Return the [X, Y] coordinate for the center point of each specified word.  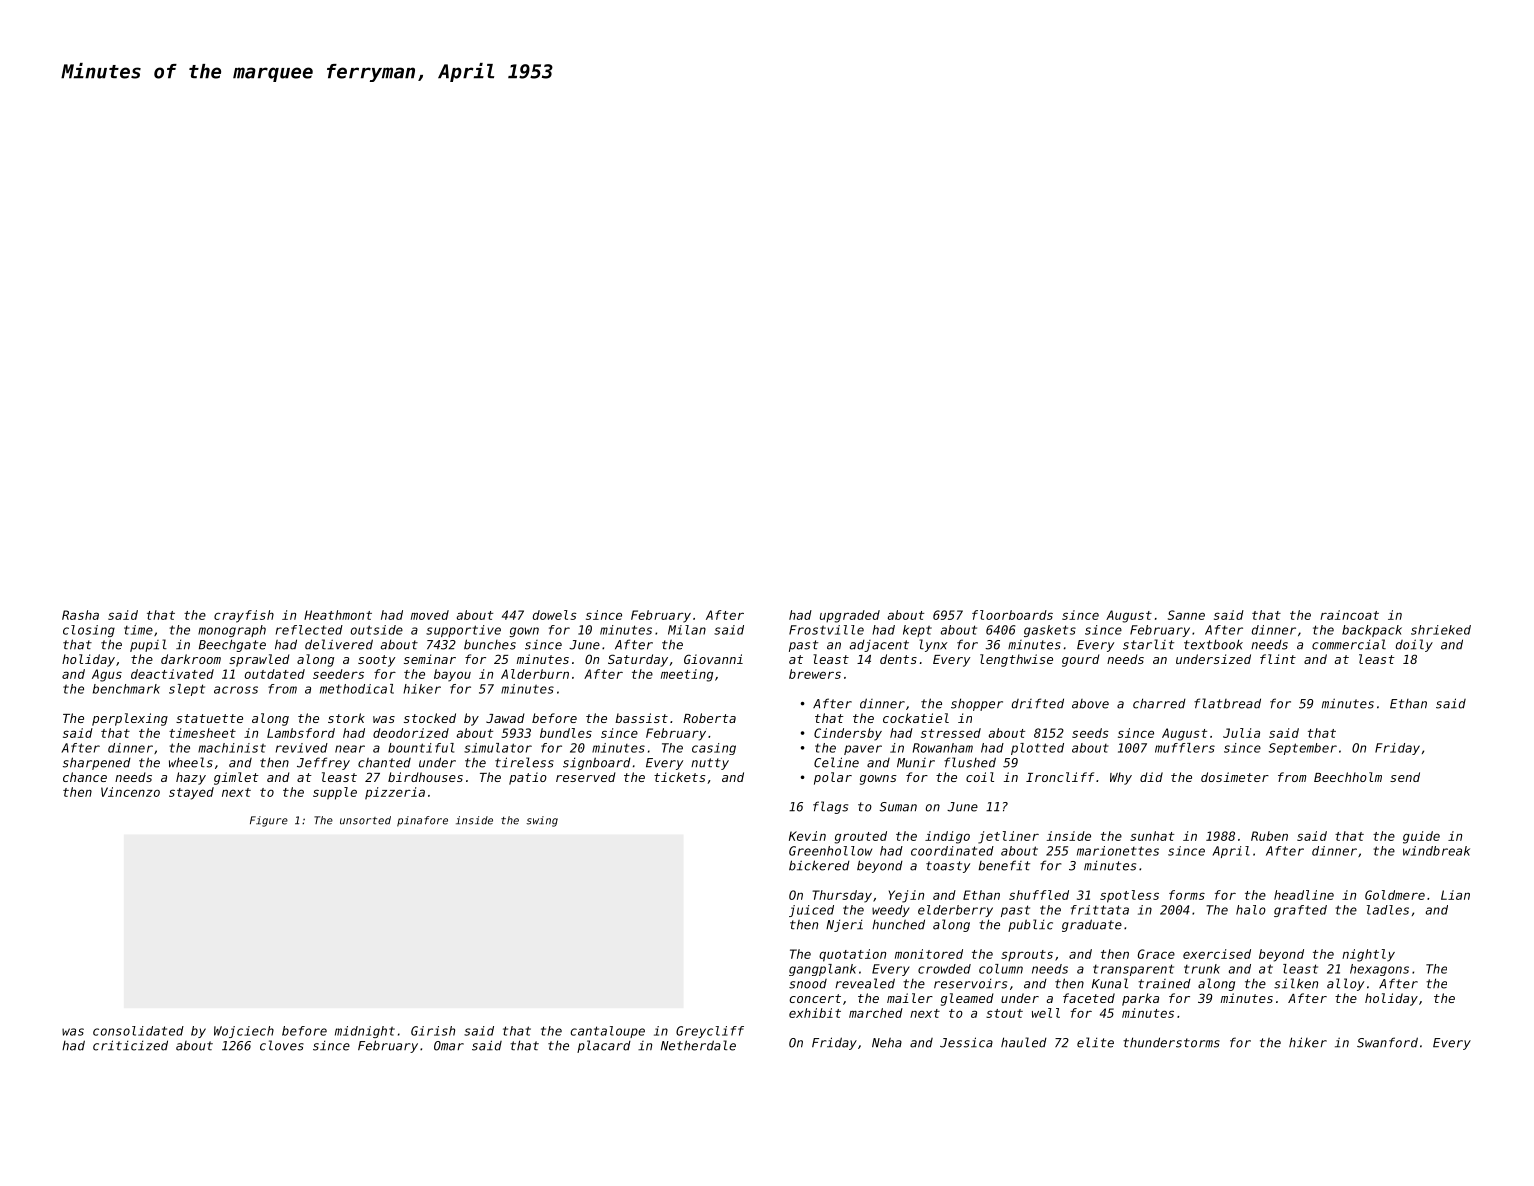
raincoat [1349, 615]
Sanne [1186, 615]
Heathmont [338, 615]
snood [808, 984]
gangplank [822, 970]
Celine [836, 762]
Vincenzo [130, 792]
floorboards [1012, 615]
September [1303, 749]
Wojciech [244, 1032]
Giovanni [713, 659]
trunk [1202, 969]
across [236, 690]
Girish [433, 1031]
